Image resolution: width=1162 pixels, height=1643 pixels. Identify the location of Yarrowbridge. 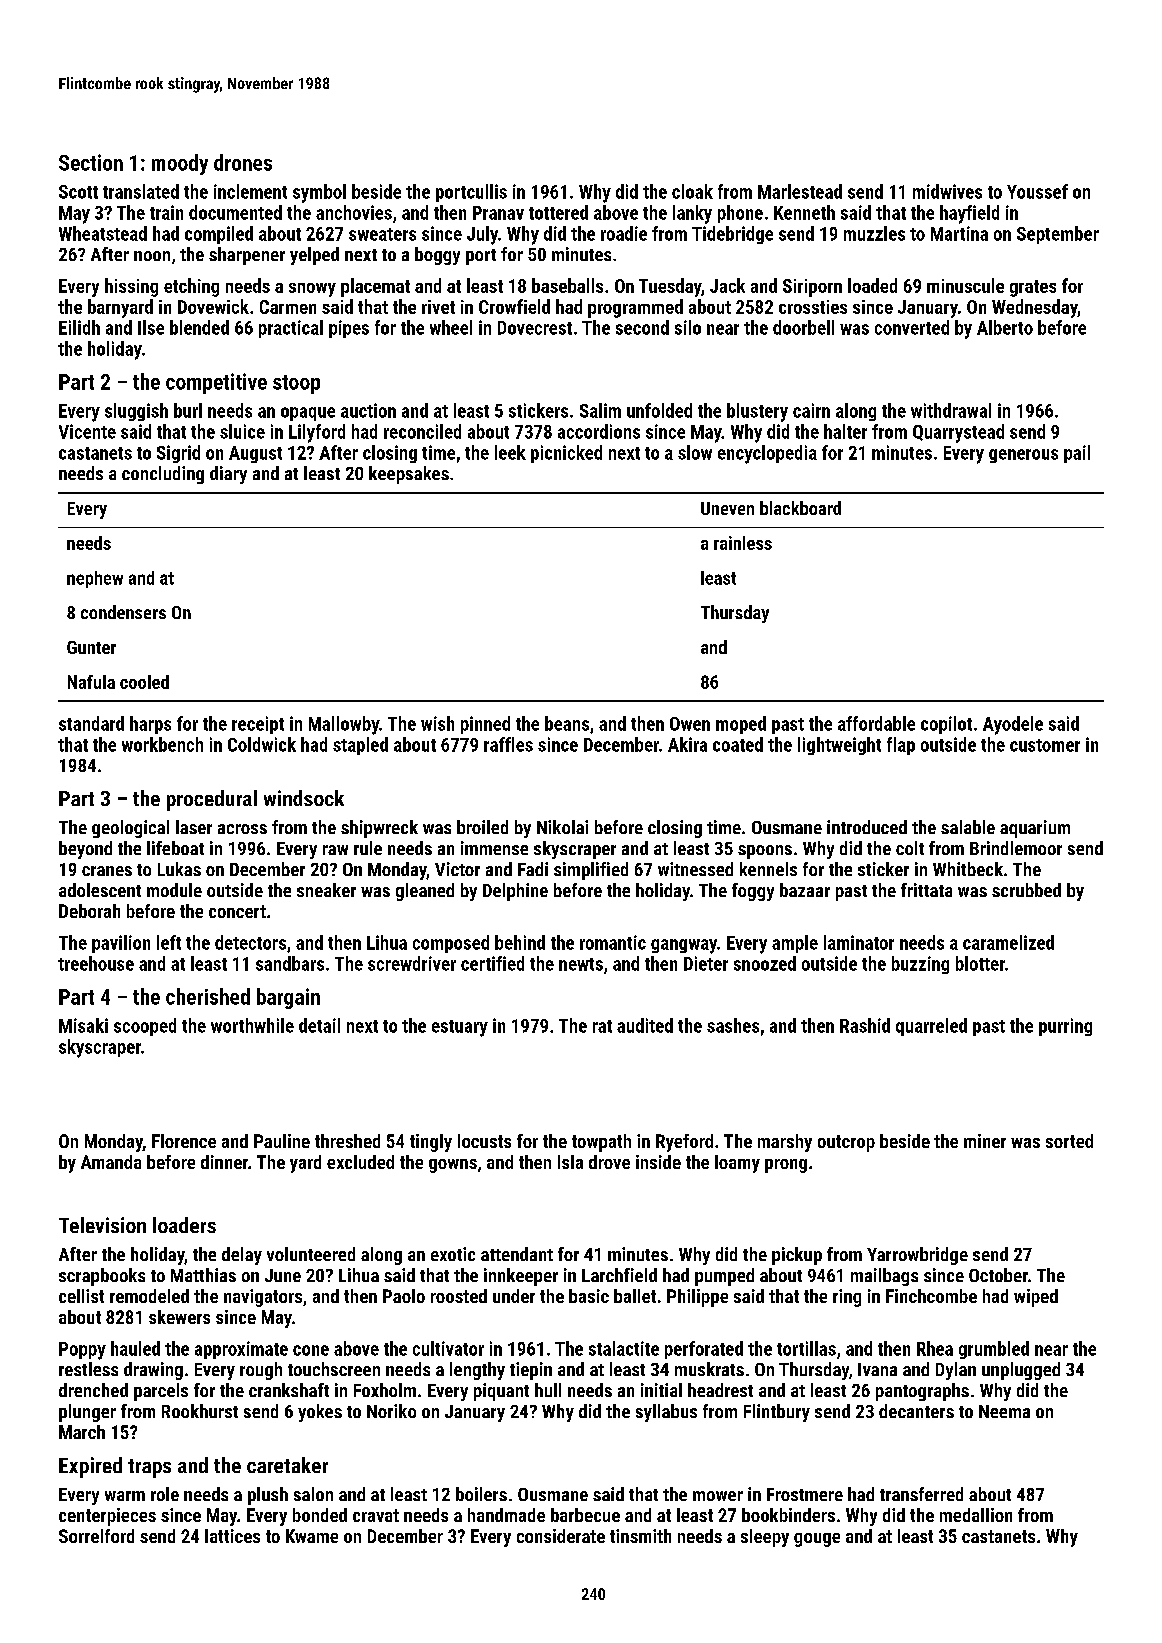
(917, 1256).
